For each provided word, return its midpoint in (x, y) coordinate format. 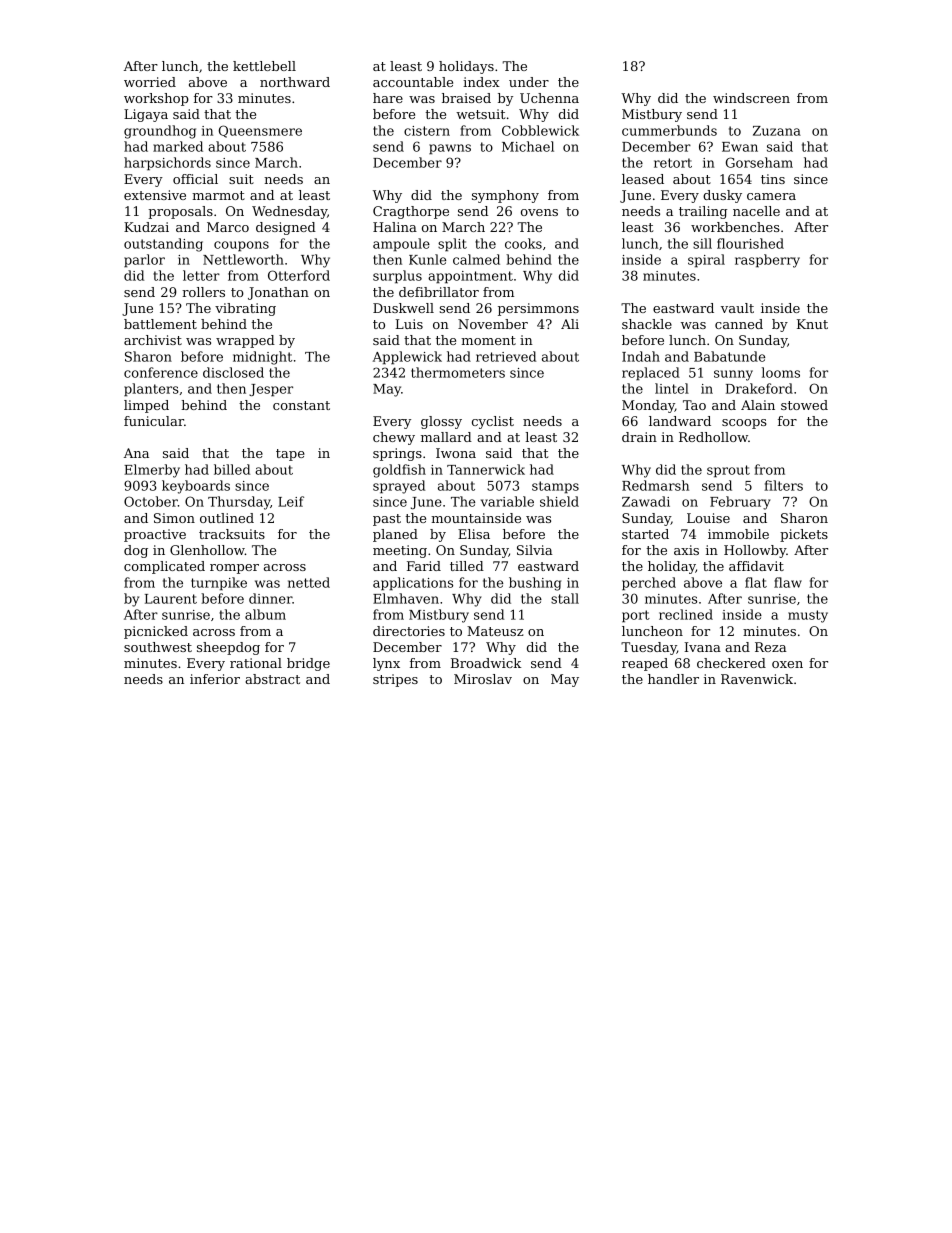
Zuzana (777, 131)
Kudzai (146, 227)
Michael (528, 146)
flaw (788, 582)
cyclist (493, 422)
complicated (164, 567)
